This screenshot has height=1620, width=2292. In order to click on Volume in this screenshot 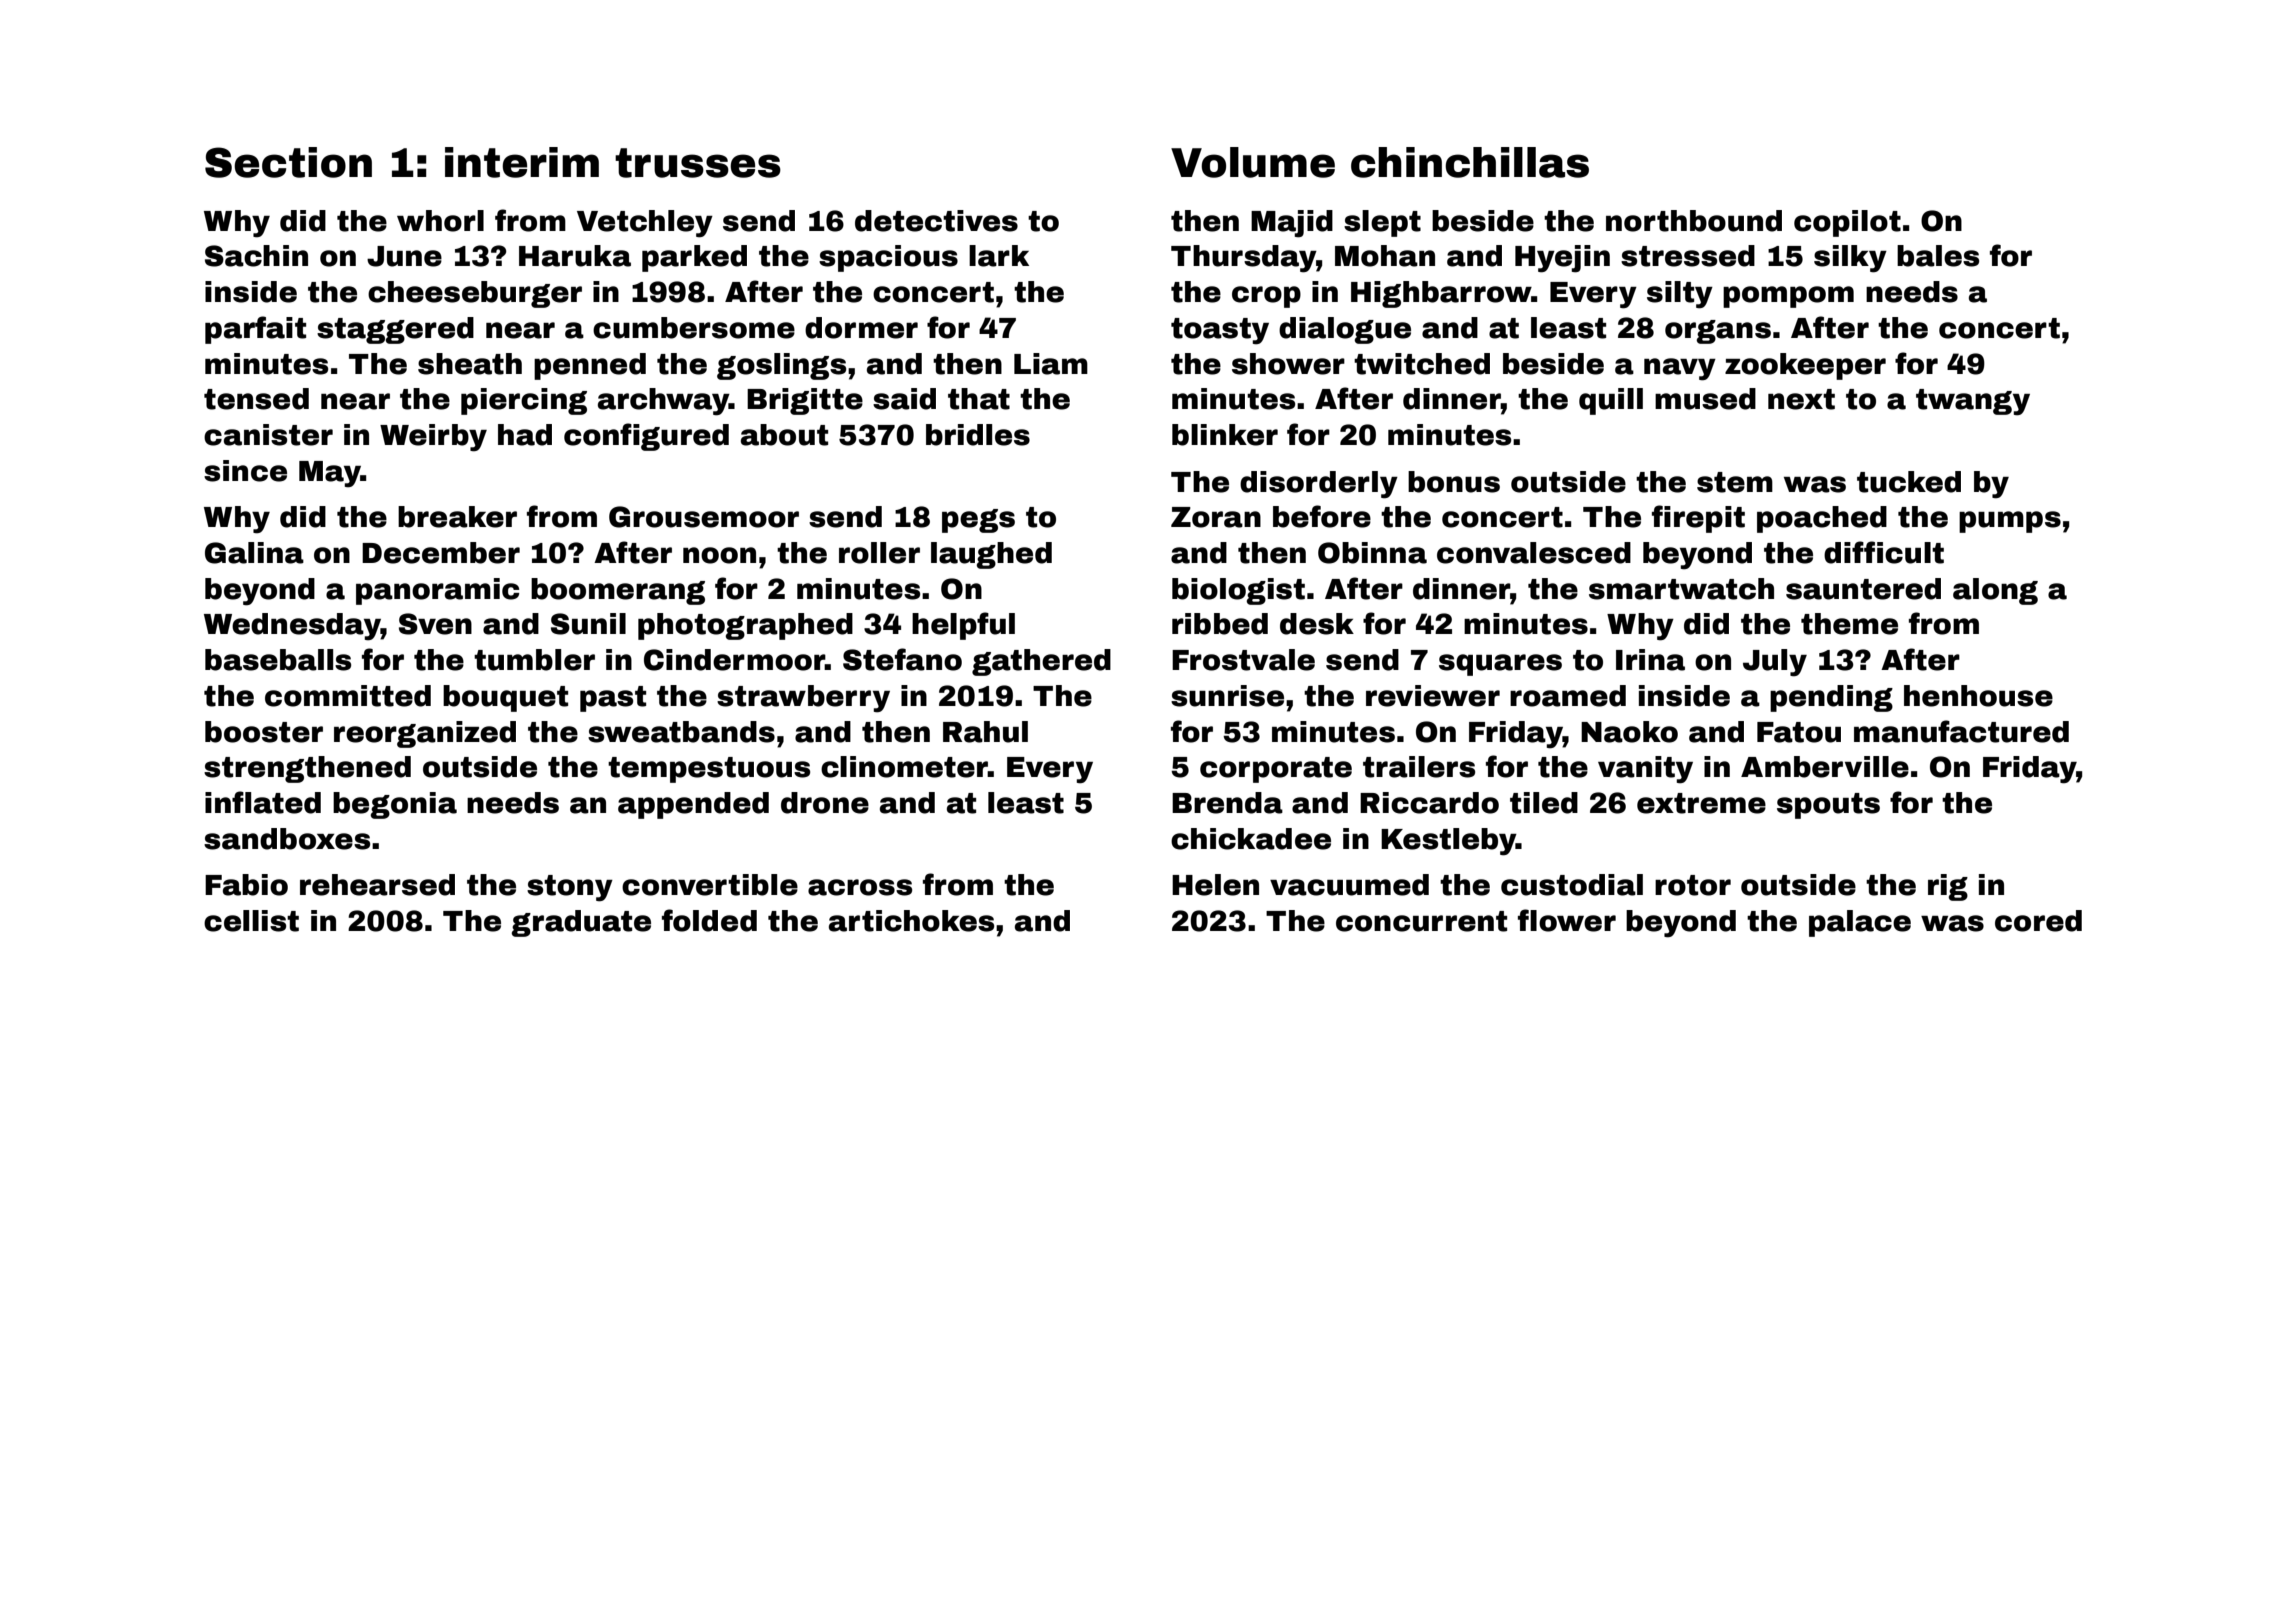, I will do `click(1253, 162)`.
